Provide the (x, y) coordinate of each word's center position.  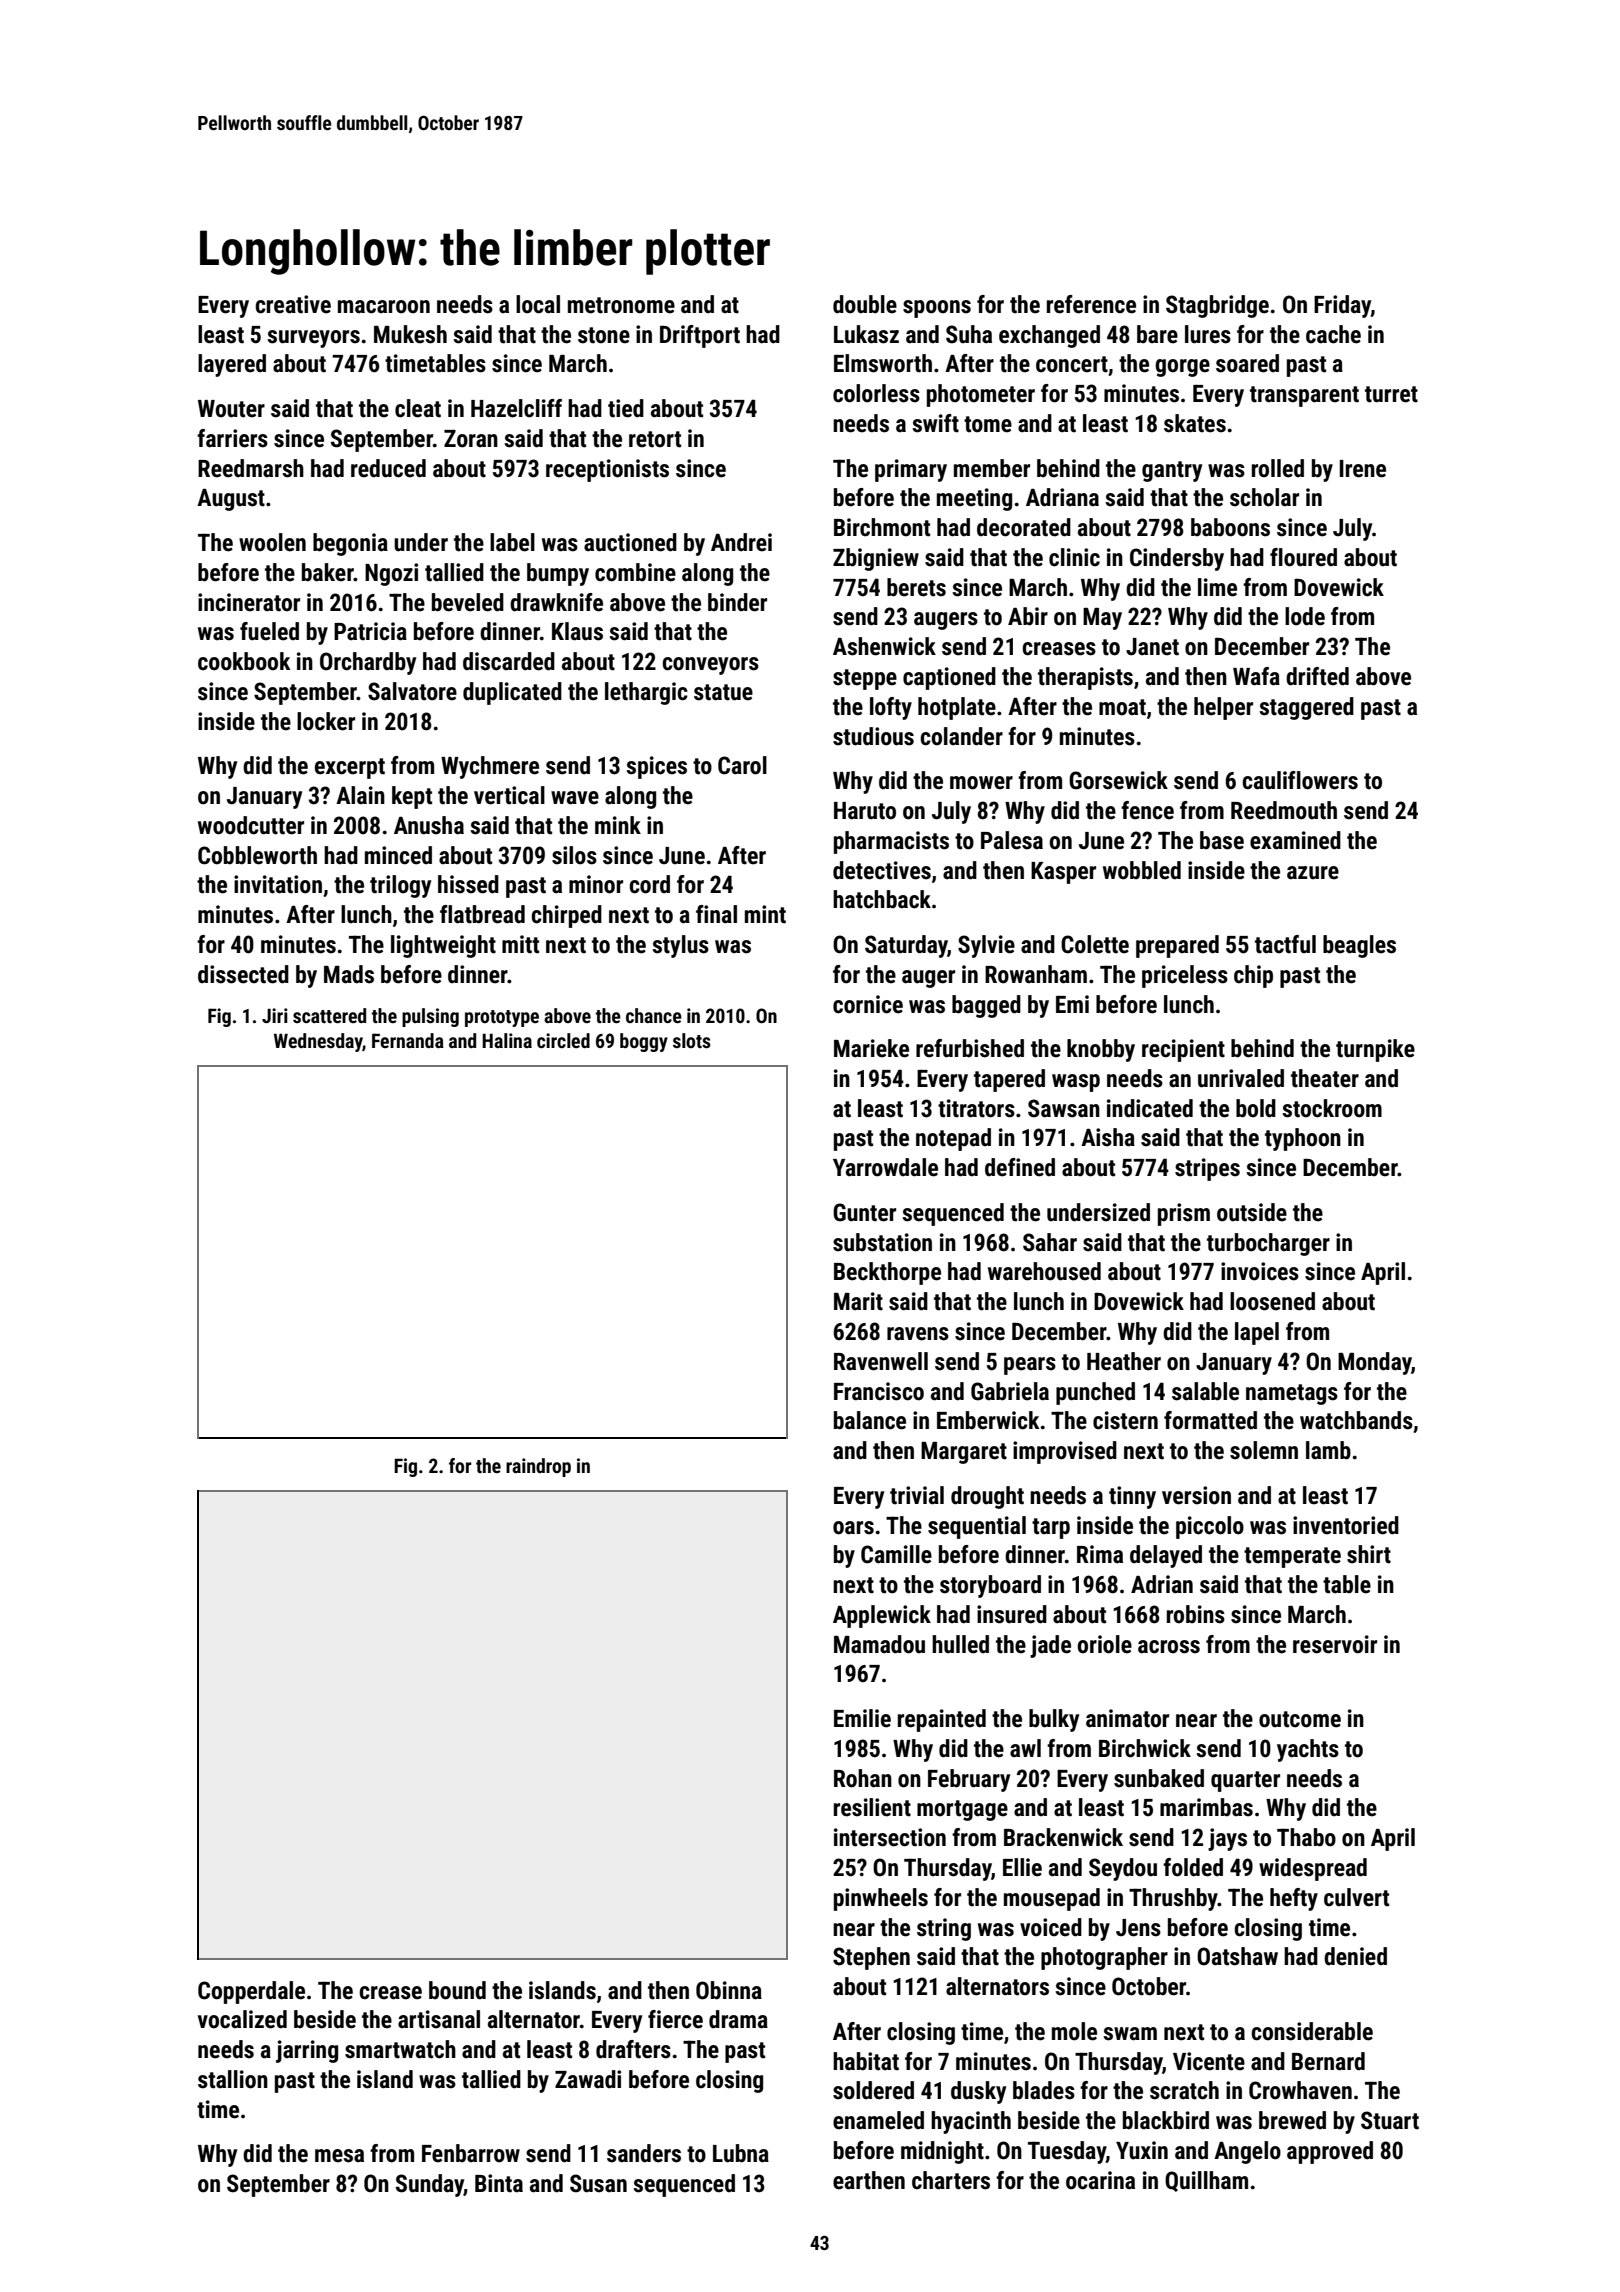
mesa (339, 2156)
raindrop (538, 1467)
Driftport (700, 336)
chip (1253, 976)
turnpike (1375, 1050)
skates (1195, 423)
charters (951, 2180)
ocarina (1100, 2180)
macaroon (384, 307)
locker (326, 721)
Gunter (864, 1212)
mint (765, 914)
